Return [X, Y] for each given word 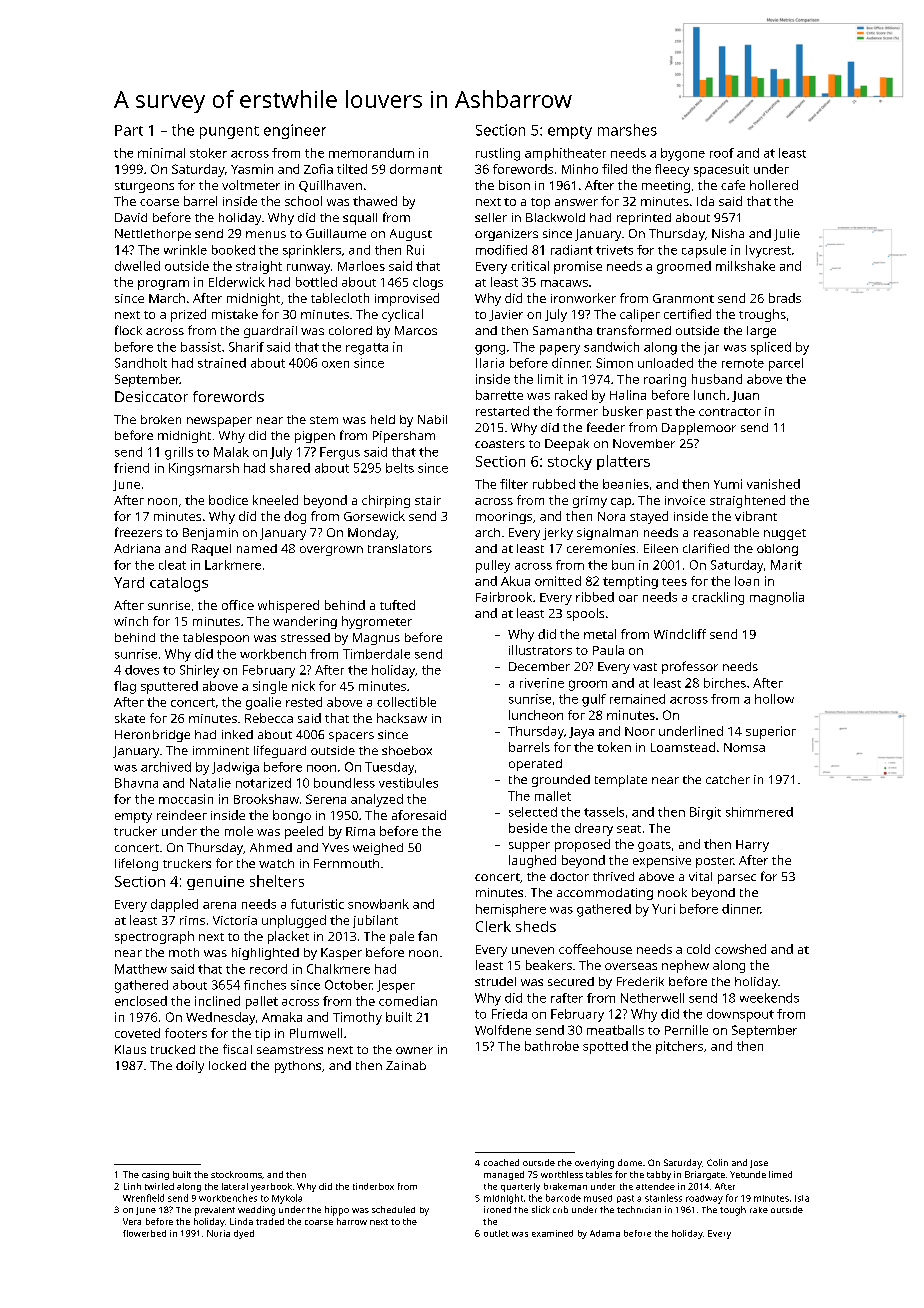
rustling [498, 154]
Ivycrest [768, 251]
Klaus [130, 1049]
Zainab [406, 1065]
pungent [229, 132]
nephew [685, 966]
